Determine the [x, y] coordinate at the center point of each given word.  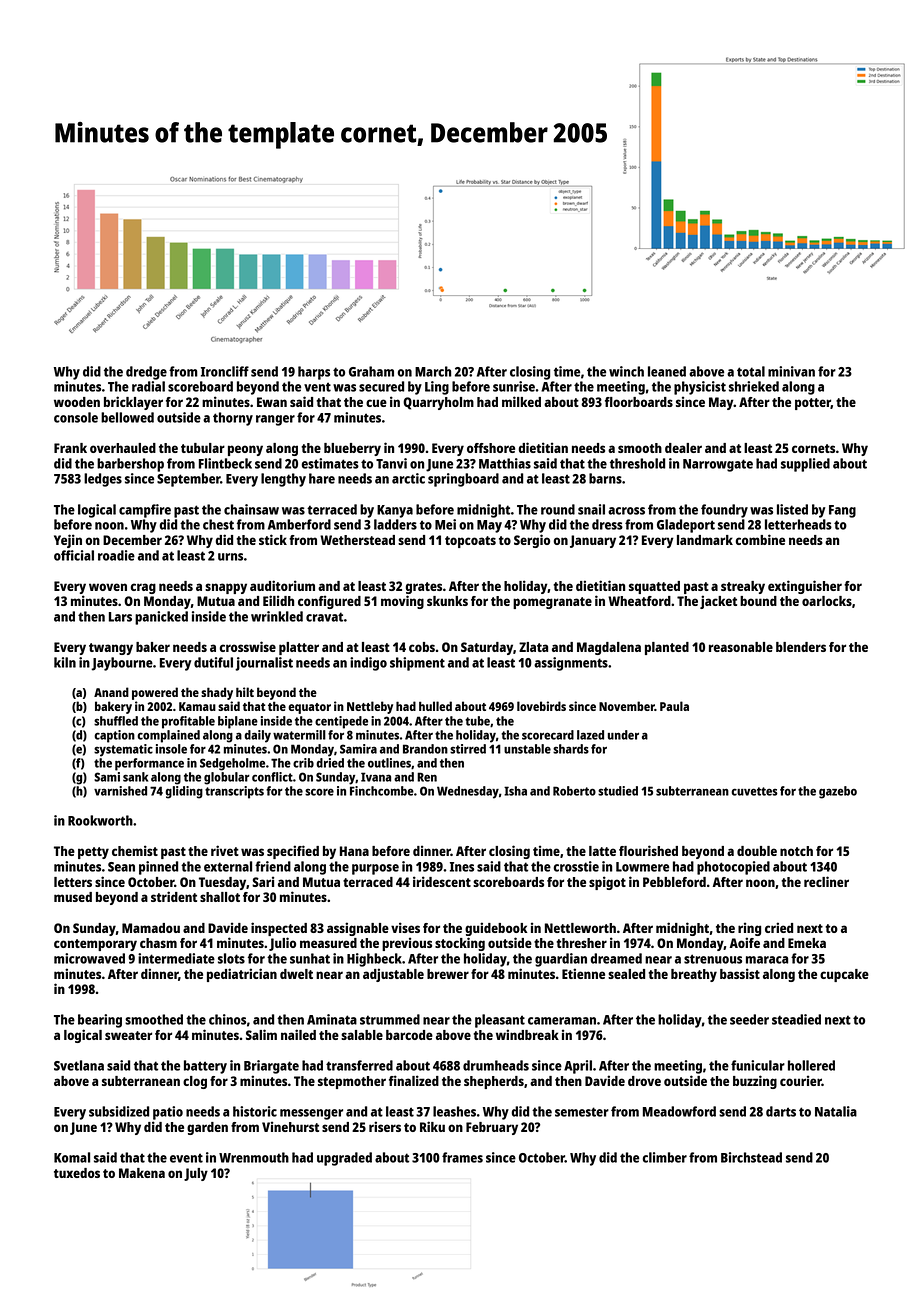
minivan [791, 371]
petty [93, 853]
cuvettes [754, 791]
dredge [146, 373]
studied [618, 791]
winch [626, 371]
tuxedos [77, 1173]
